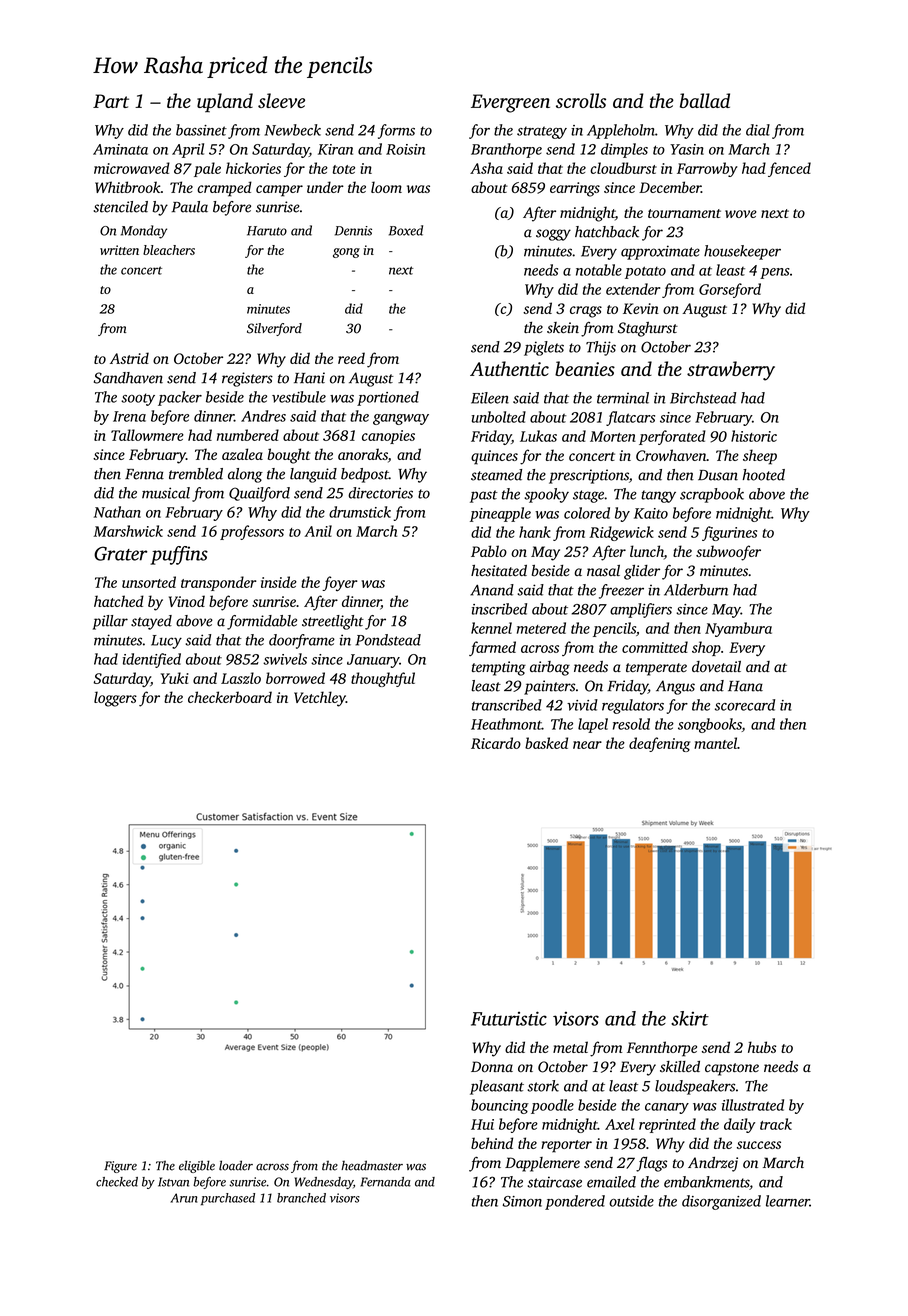 This document has width=908, height=1316. I want to click on mantel, so click(715, 743).
